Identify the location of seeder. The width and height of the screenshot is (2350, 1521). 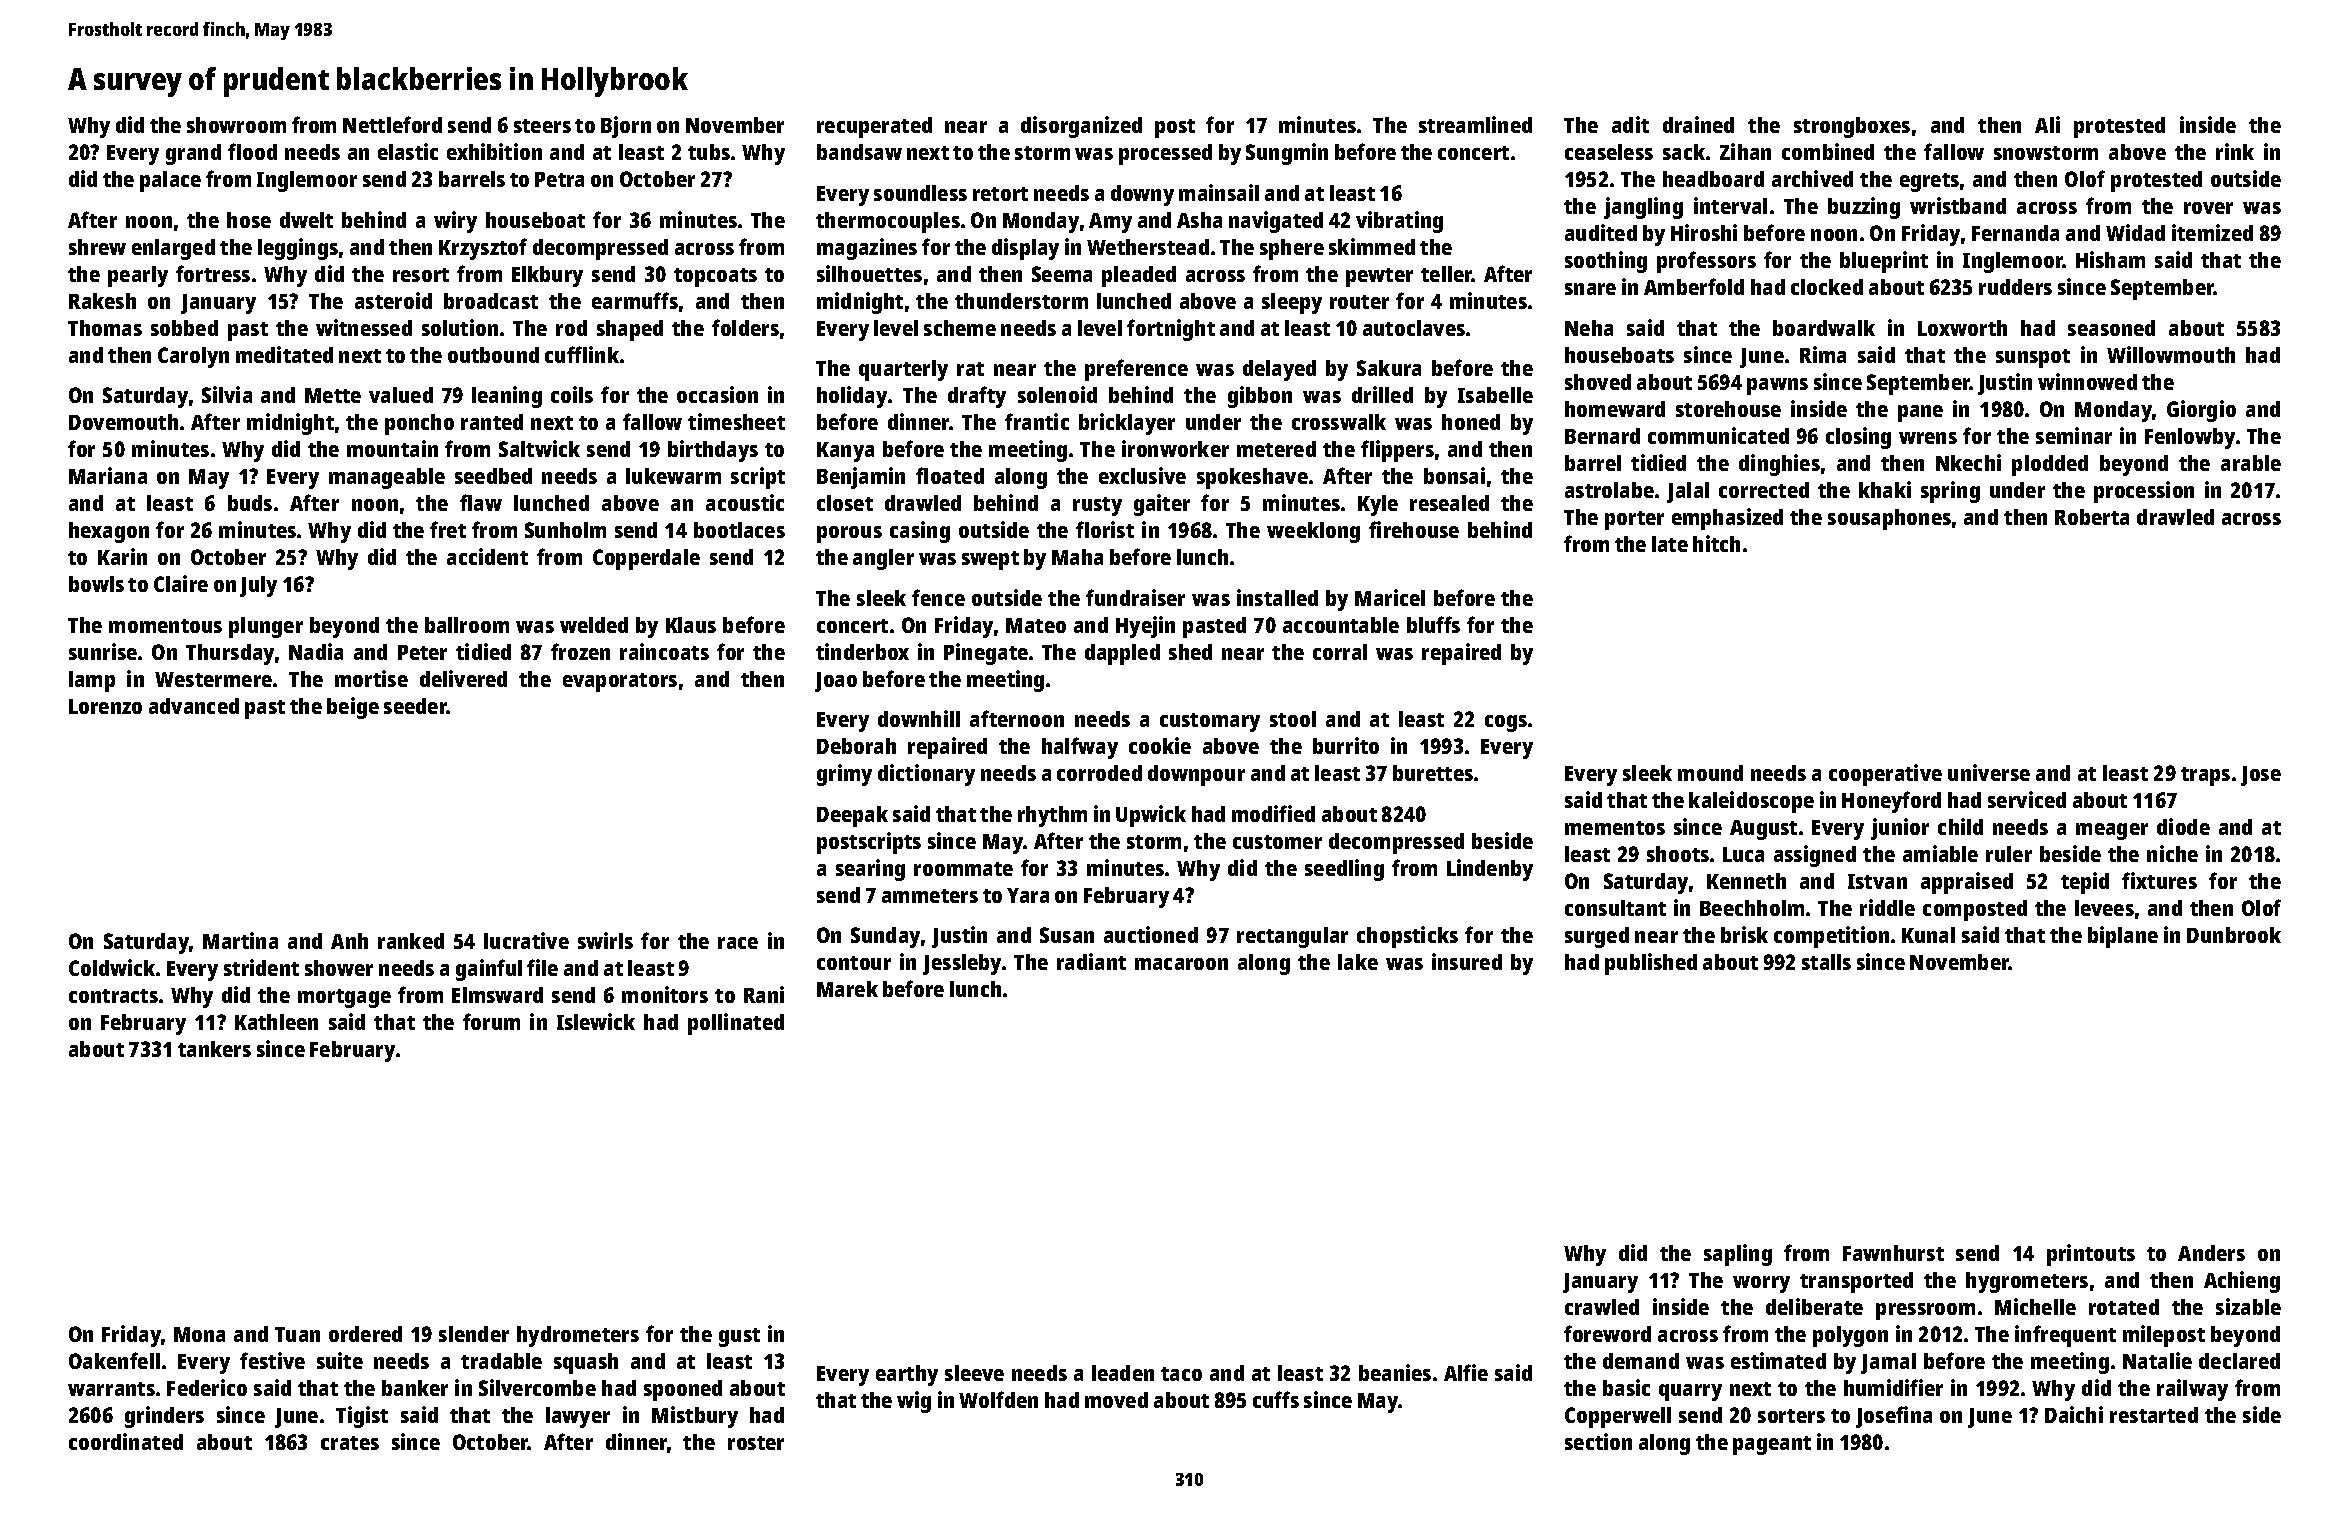
(415, 706).
